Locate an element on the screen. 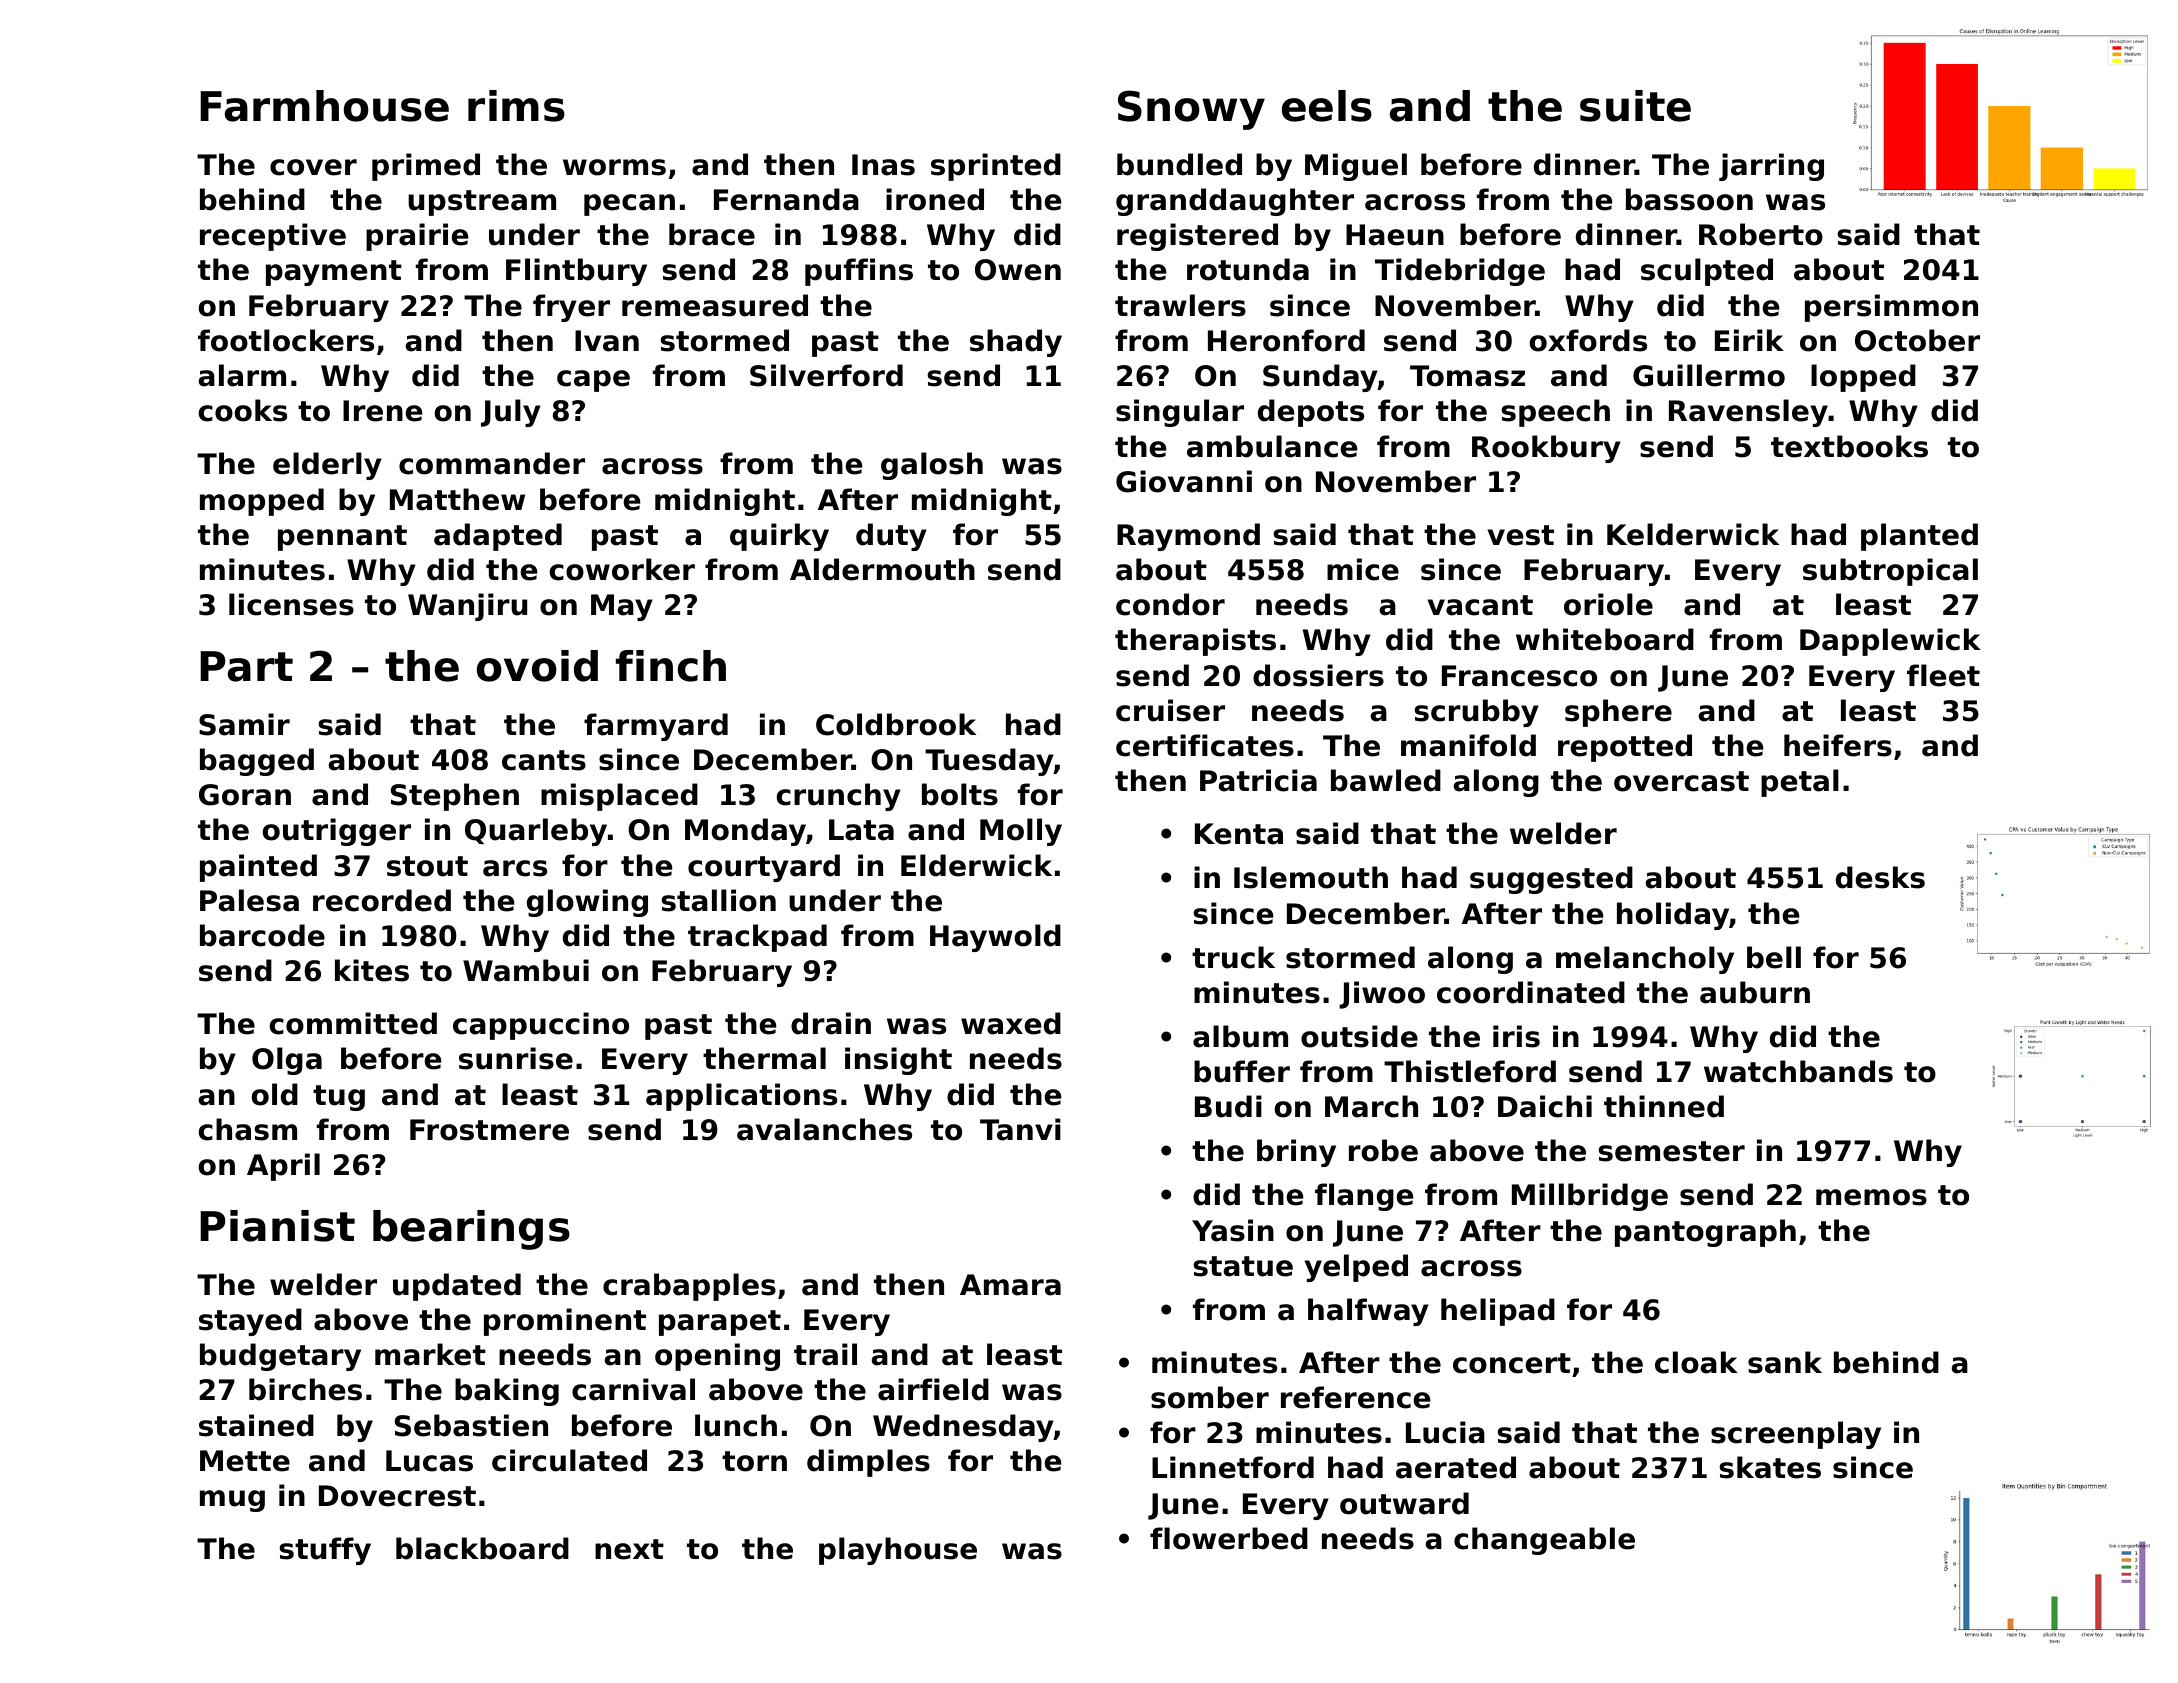 This screenshot has width=2178, height=1683. waxed is located at coordinates (1011, 1023).
